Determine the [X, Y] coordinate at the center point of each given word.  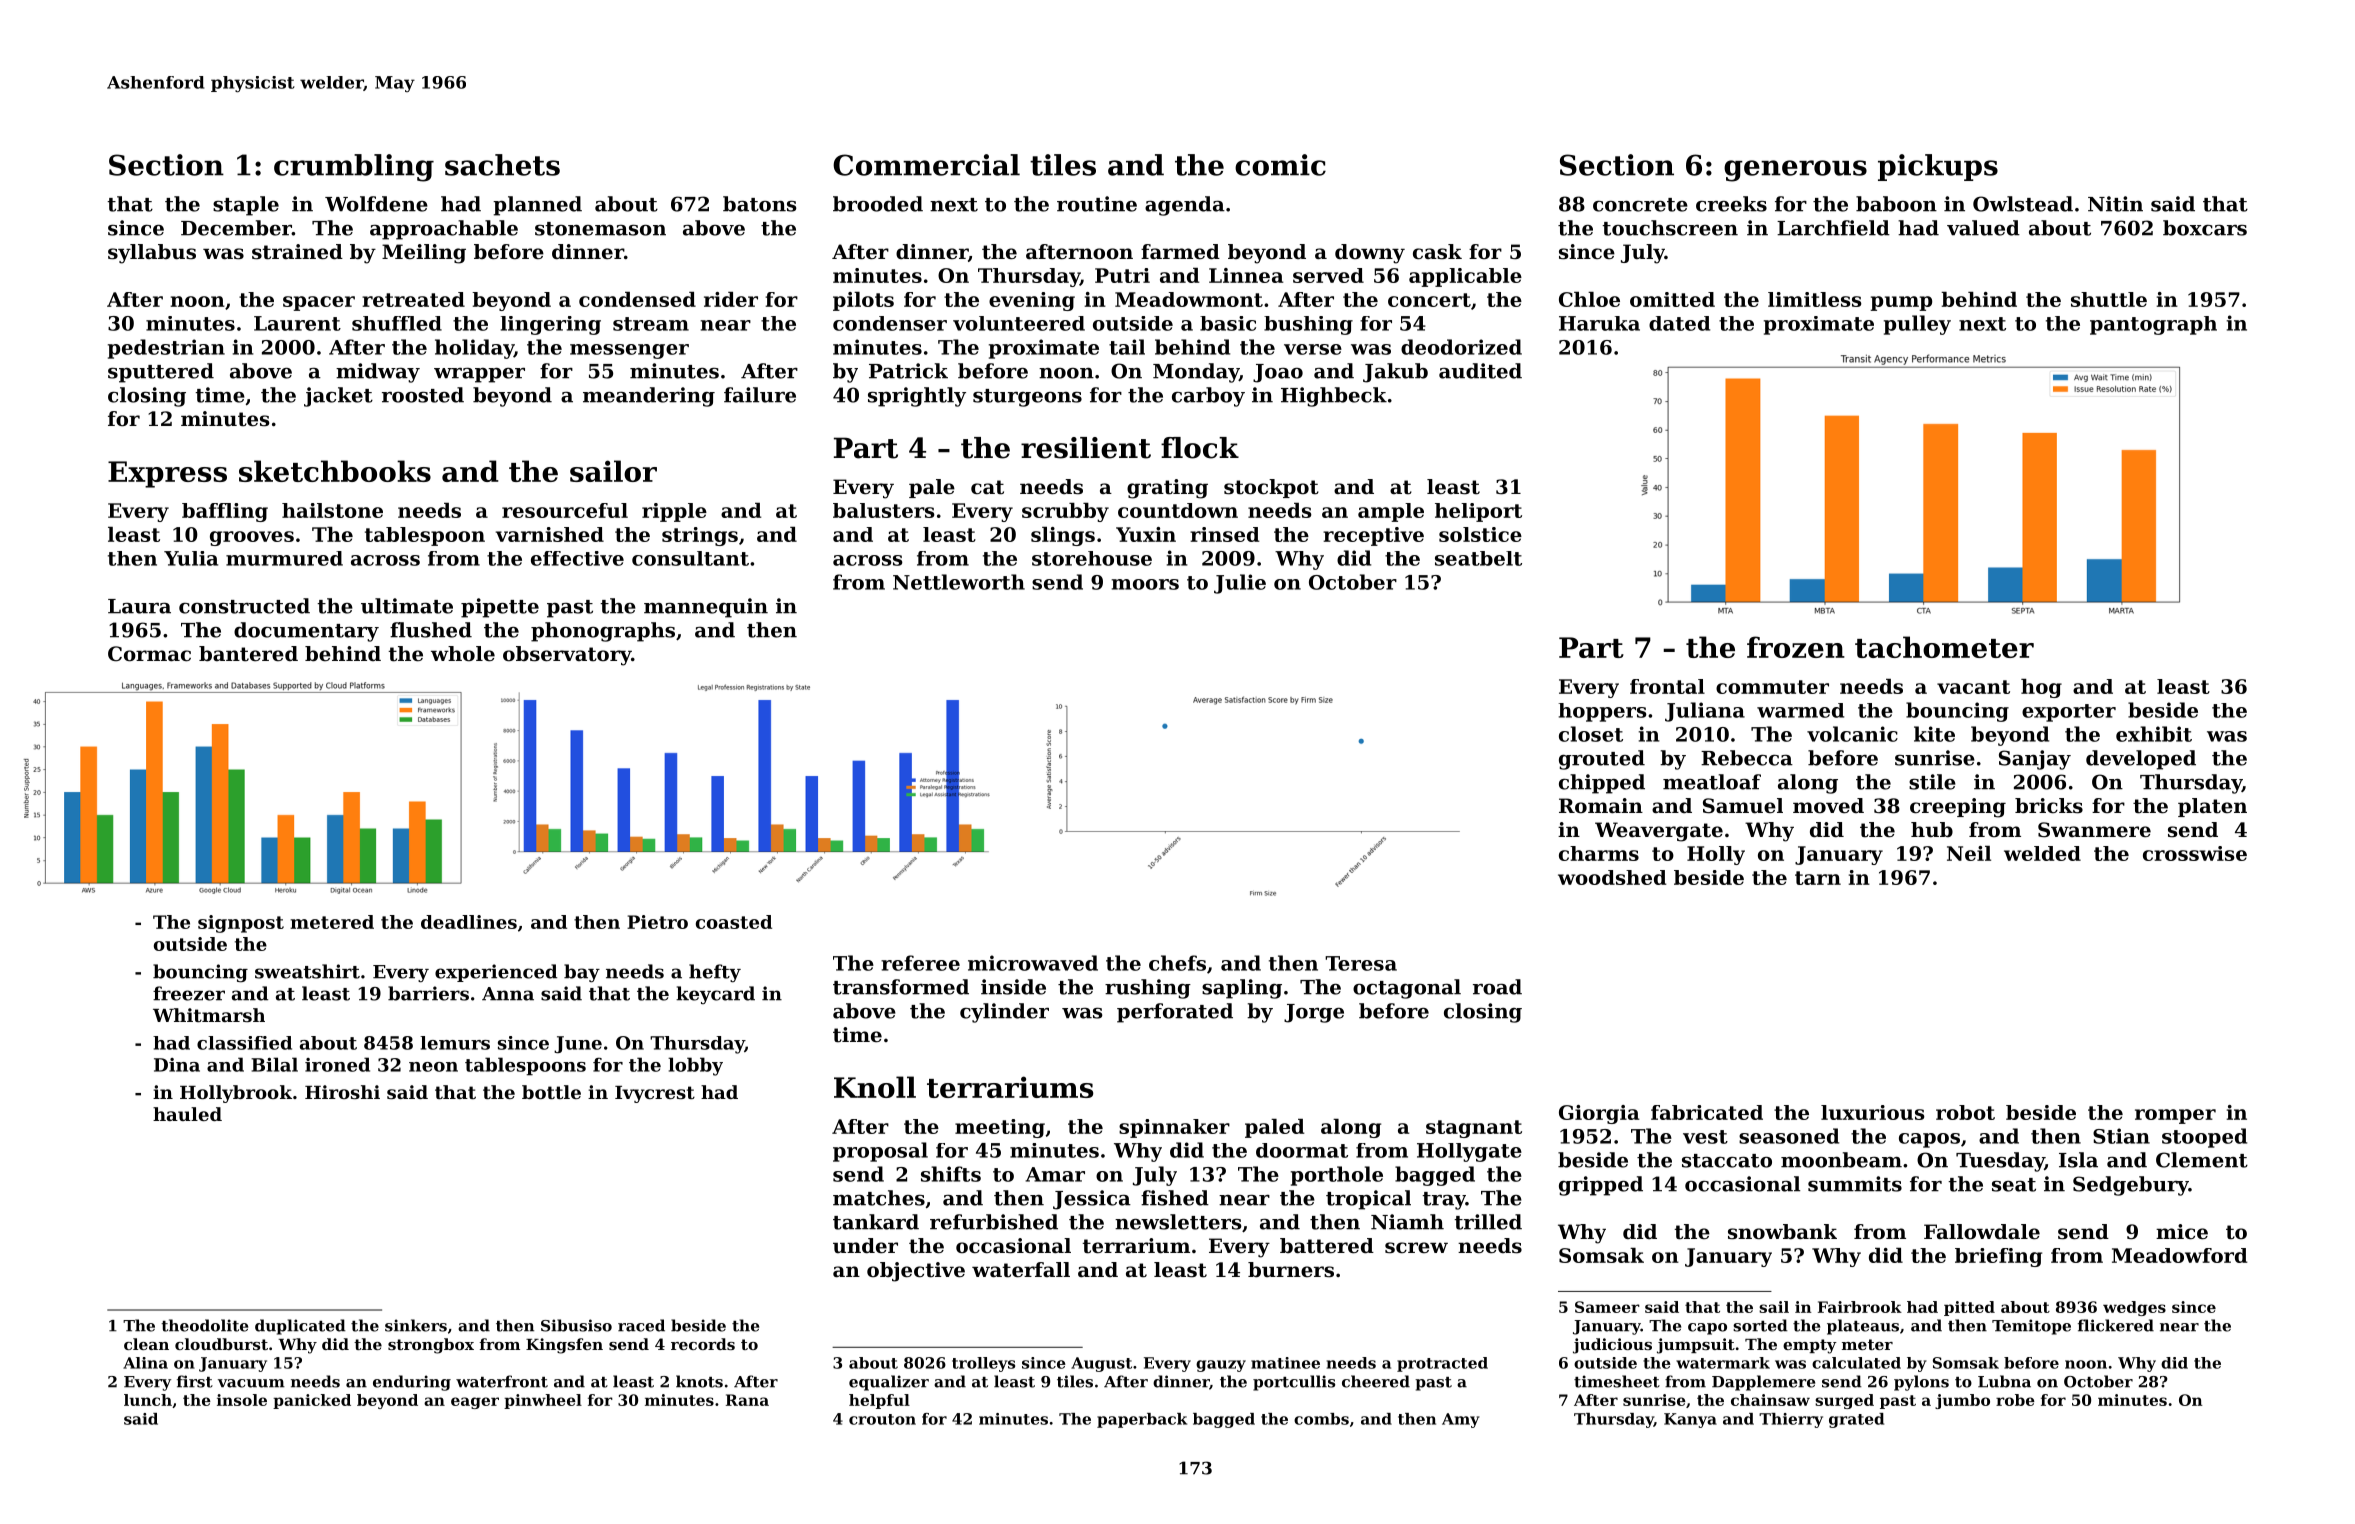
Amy [1461, 1420]
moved [1828, 806]
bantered [248, 654]
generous [1795, 171]
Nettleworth [959, 582]
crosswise [2195, 853]
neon [433, 1067]
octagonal [1407, 989]
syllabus [152, 254]
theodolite [204, 1325]
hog [2041, 688]
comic [1280, 165]
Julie [1240, 584]
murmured [284, 558]
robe [2015, 1400]
